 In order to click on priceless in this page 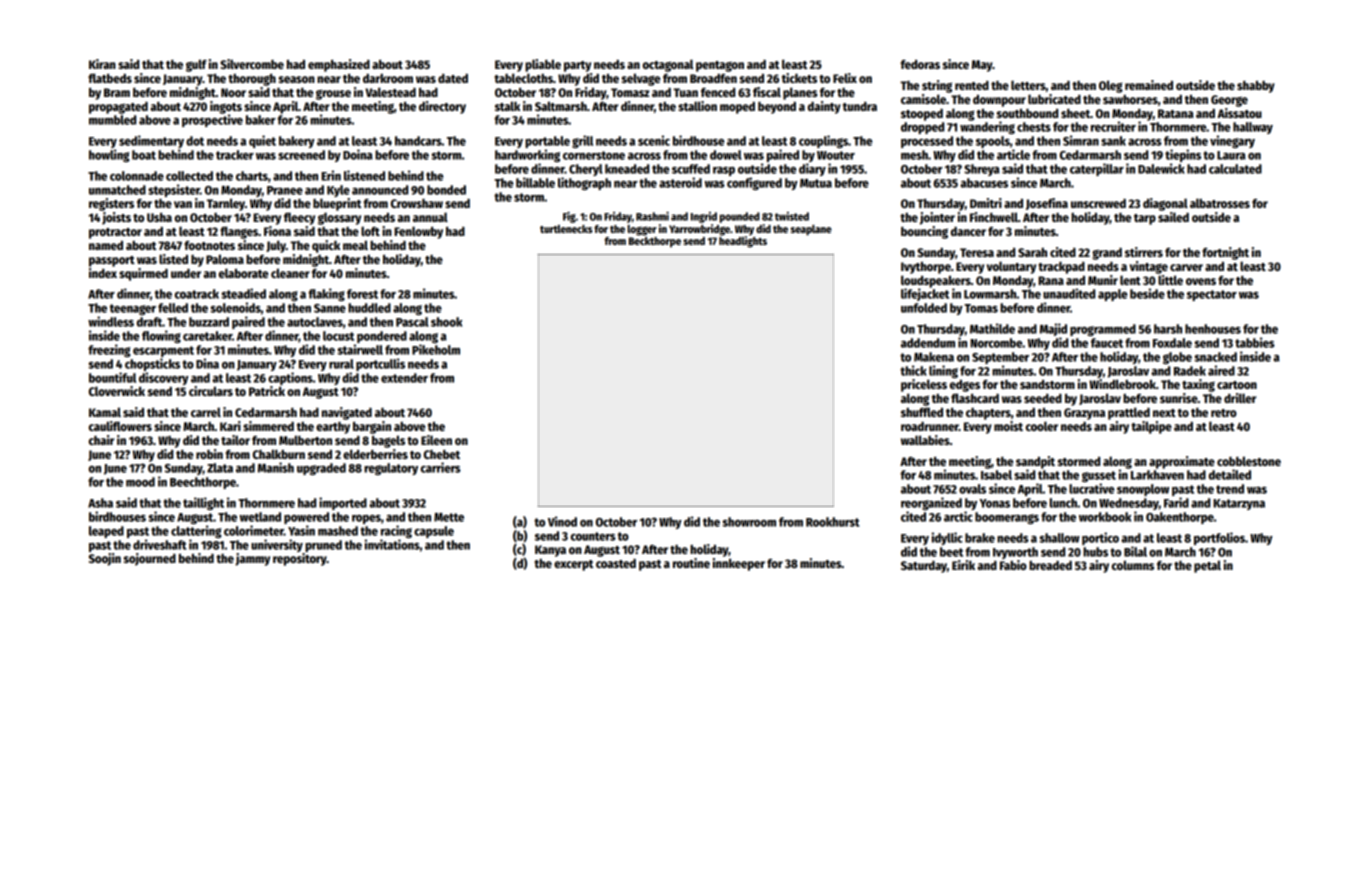, I will do `click(924, 385)`.
